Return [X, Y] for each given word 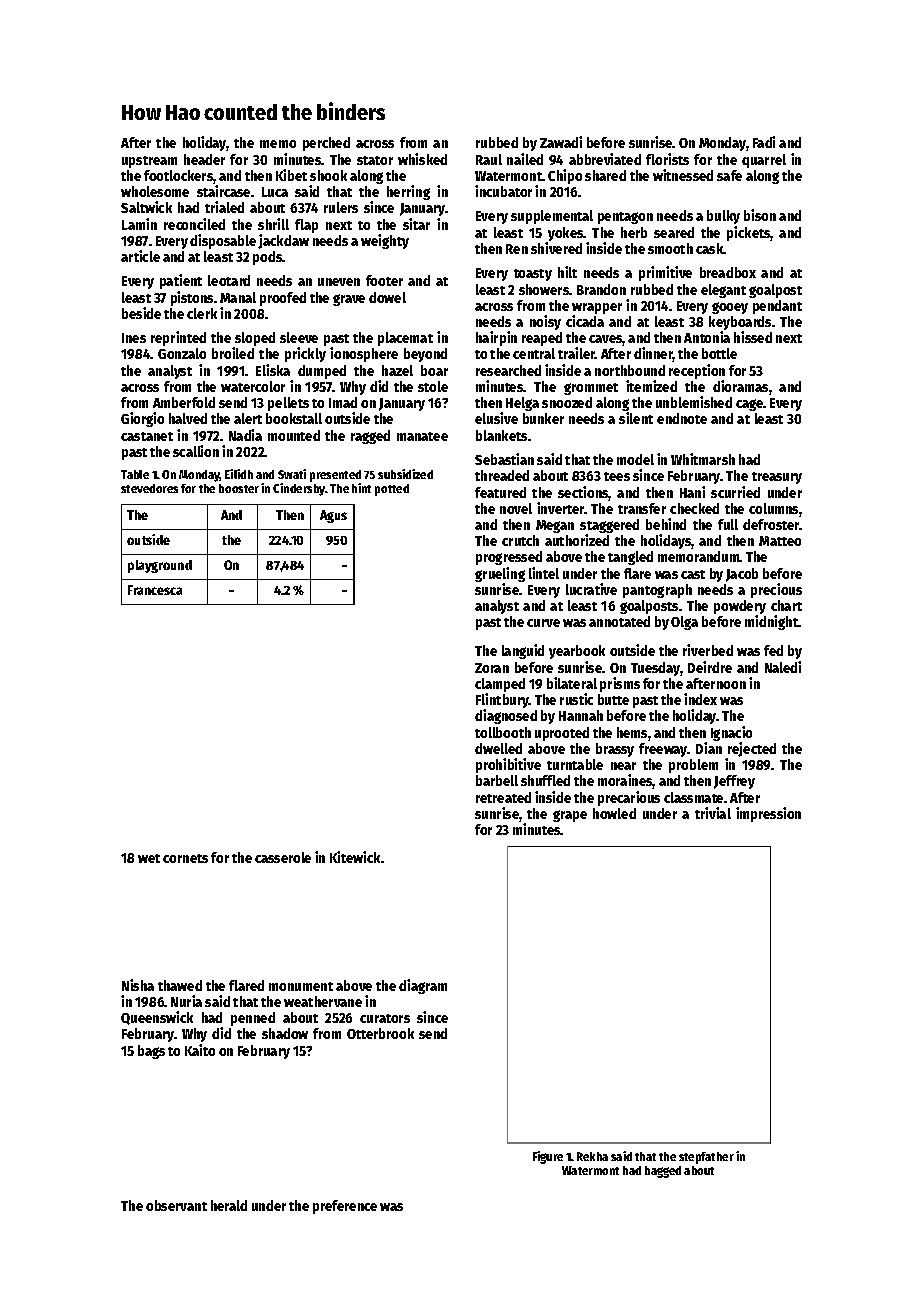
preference [345, 1207]
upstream [149, 162]
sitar [416, 224]
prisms [620, 684]
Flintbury [502, 701]
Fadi [764, 142]
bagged [663, 1172]
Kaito [200, 1050]
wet [149, 858]
